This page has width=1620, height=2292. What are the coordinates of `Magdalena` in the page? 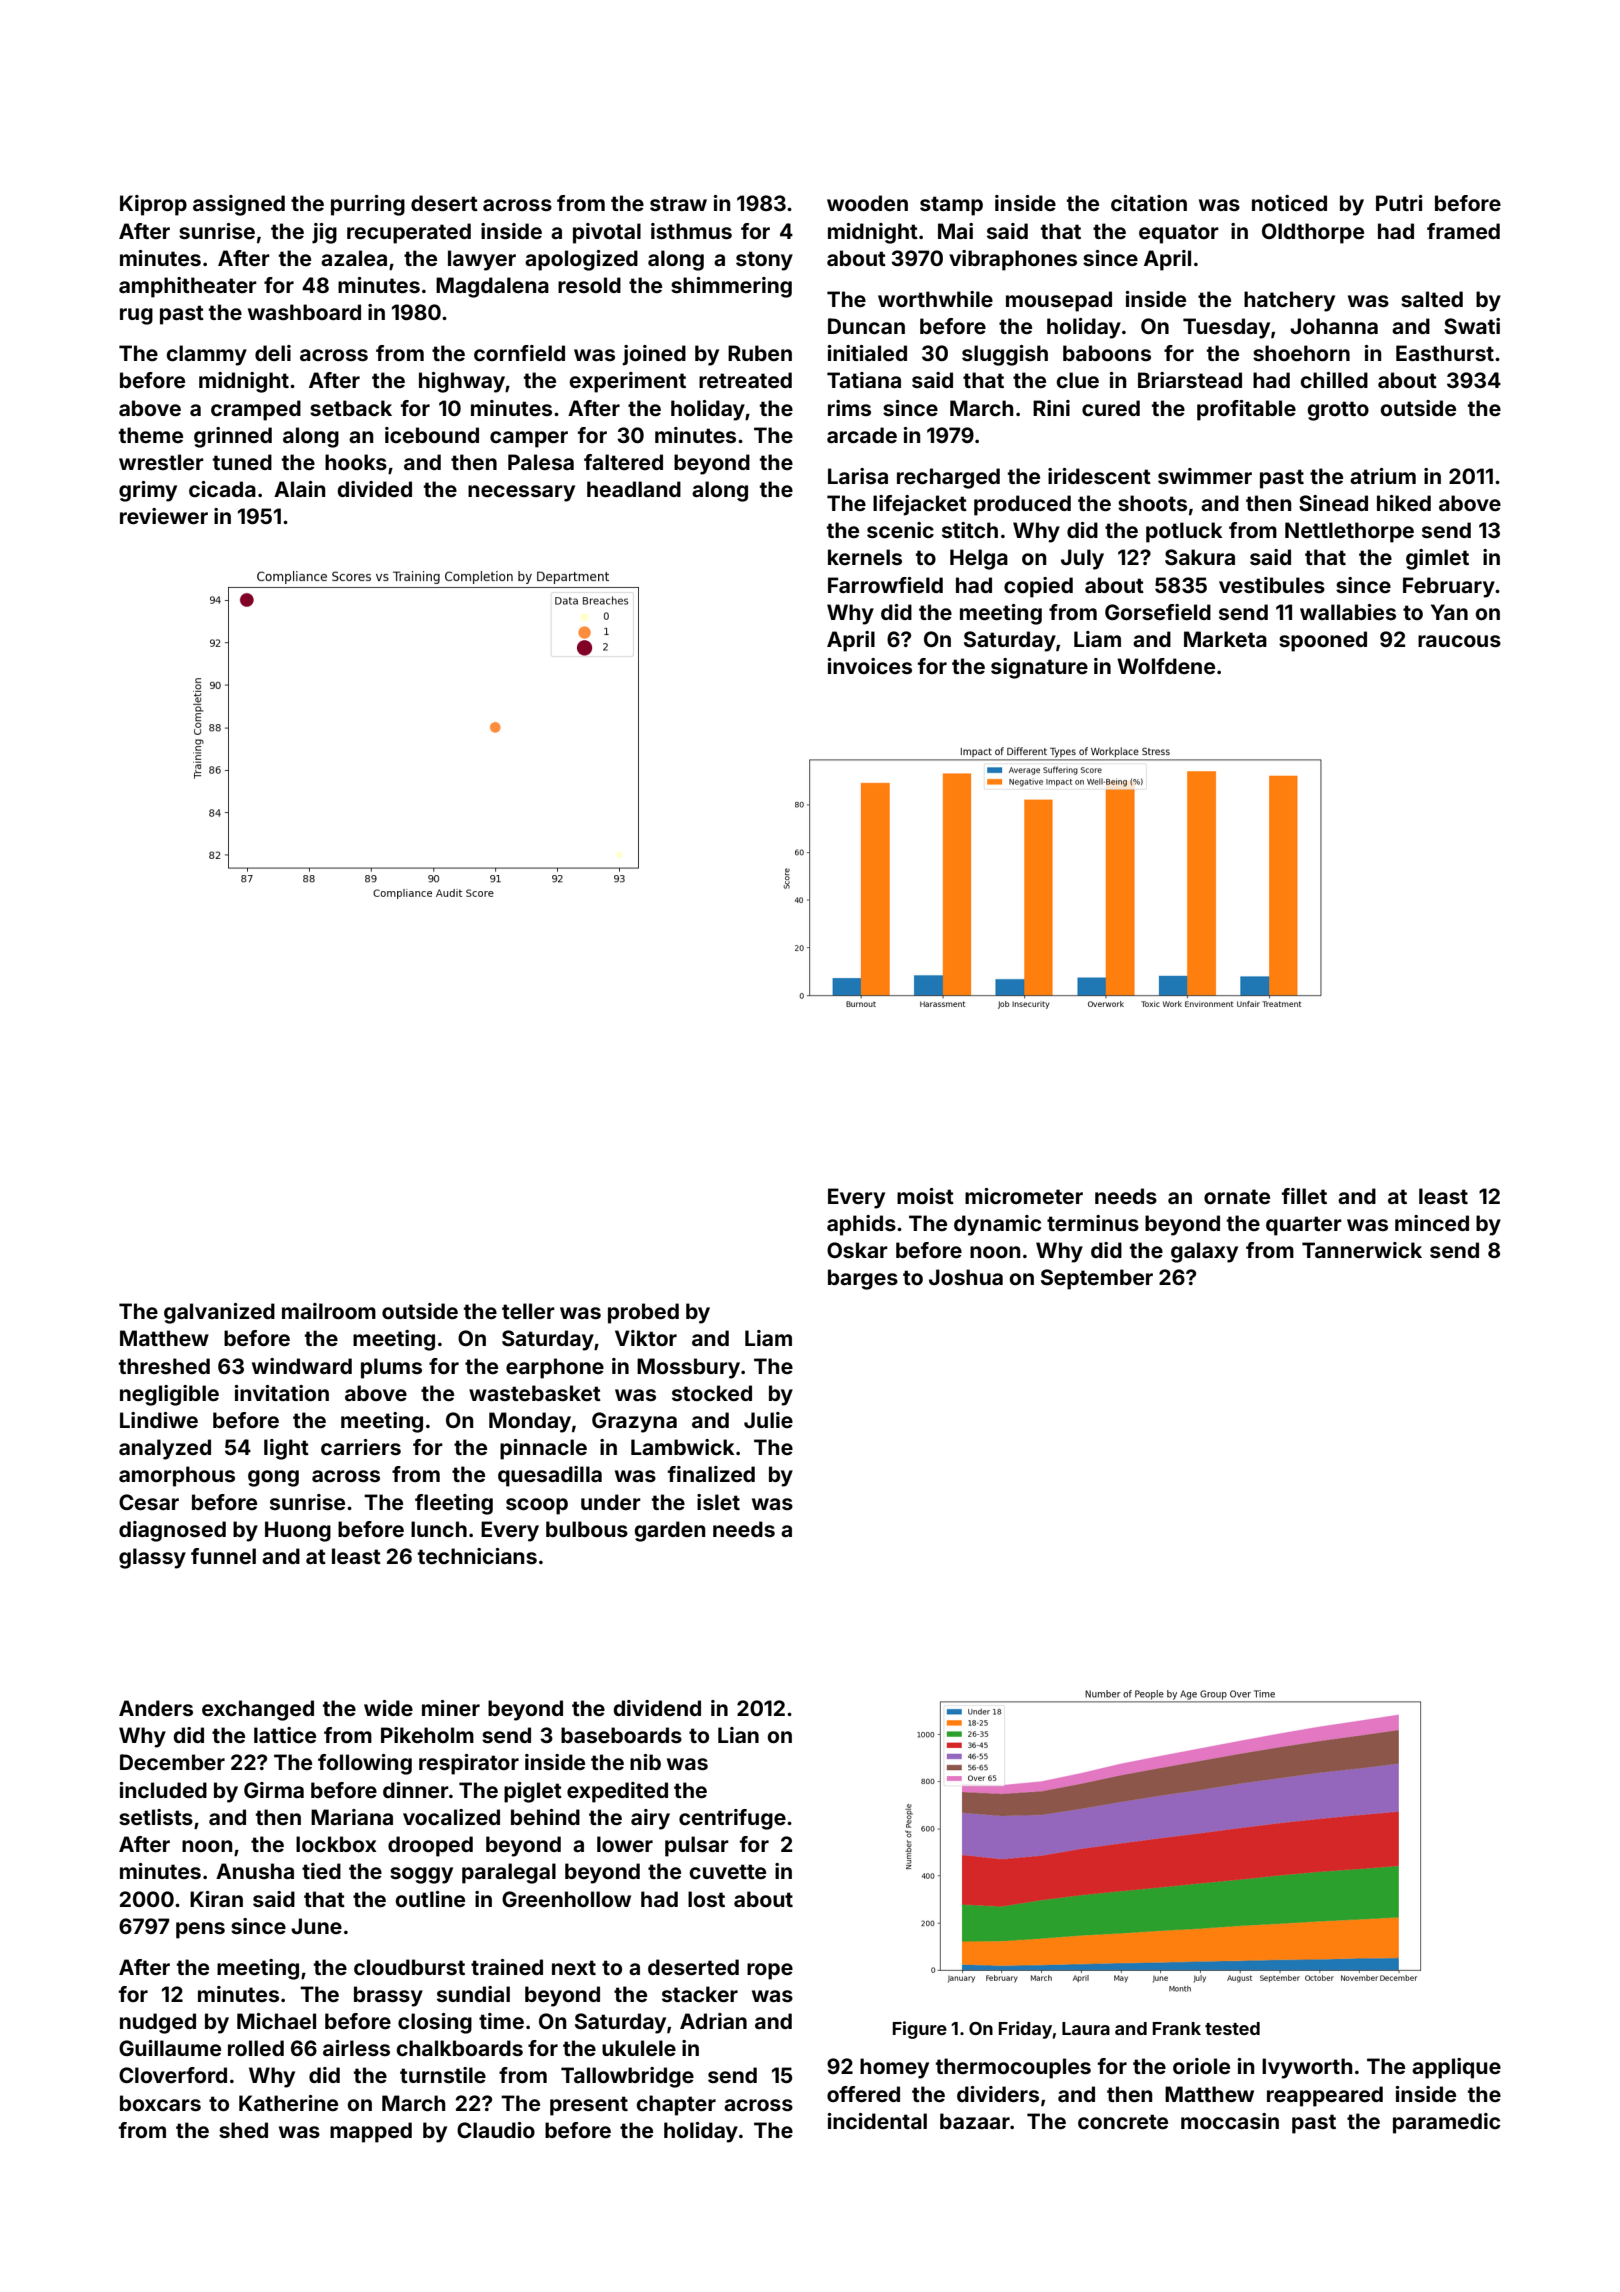 It's located at (492, 287).
